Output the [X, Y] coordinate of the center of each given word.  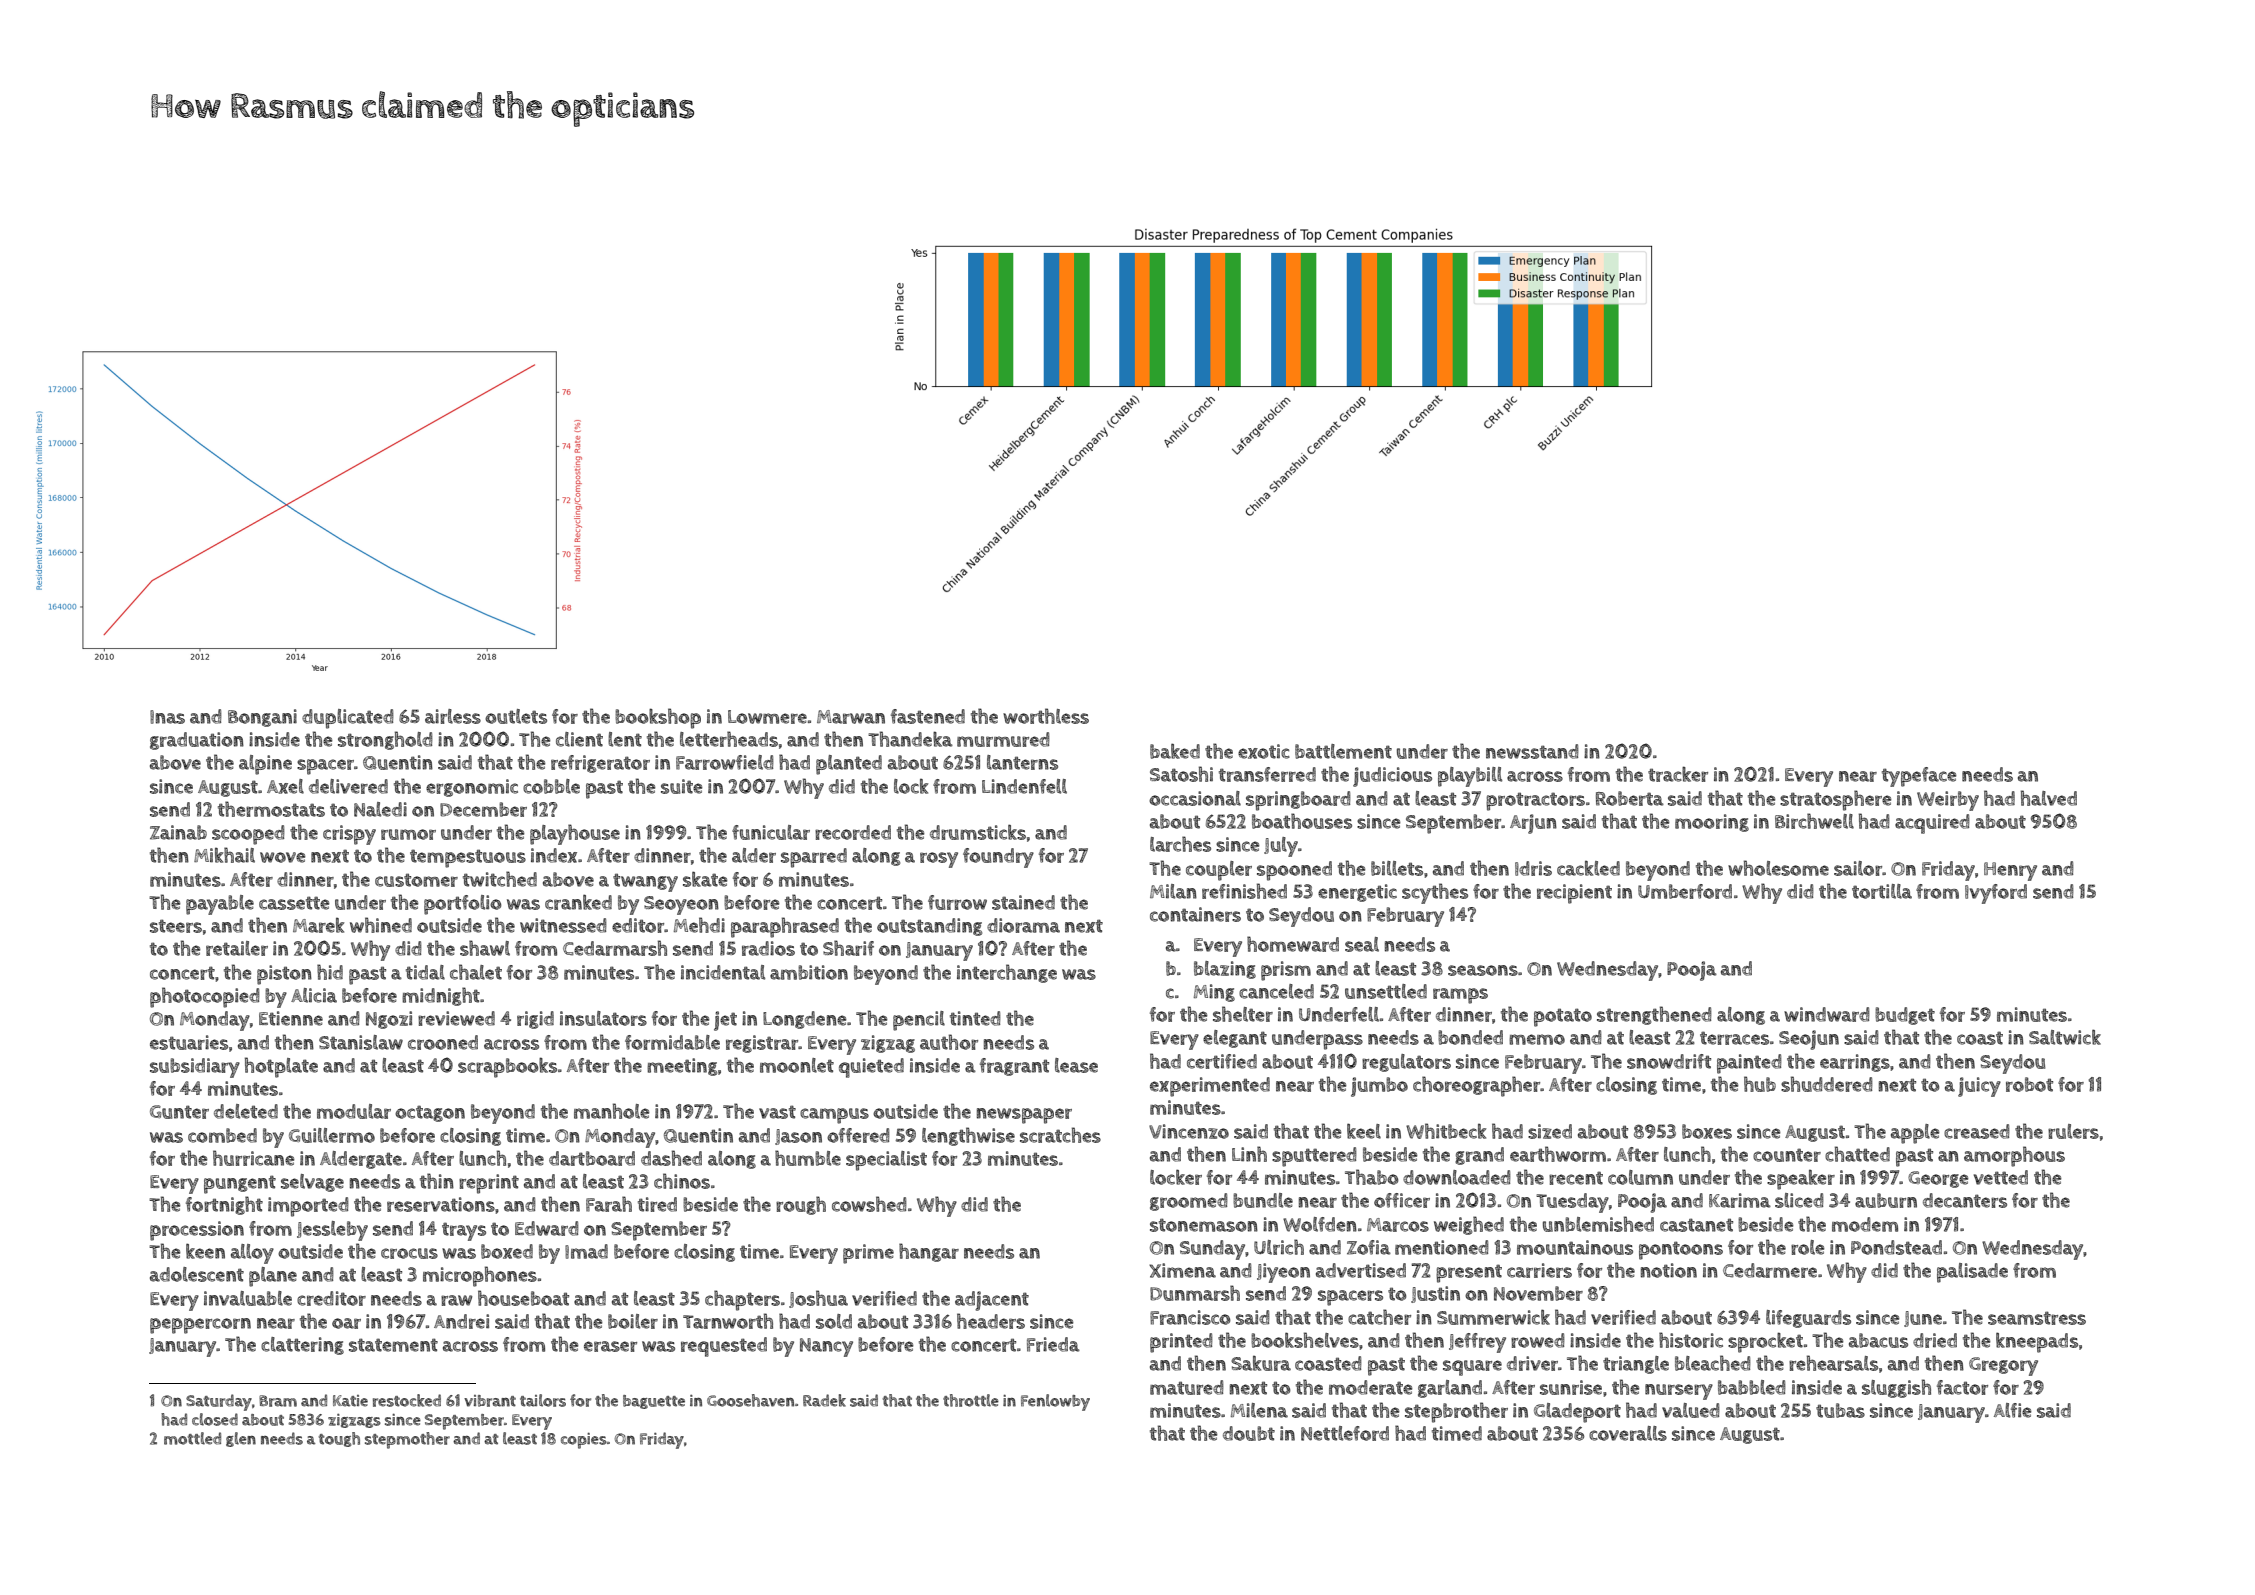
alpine [265, 765]
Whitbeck [1446, 1131]
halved [2049, 798]
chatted [1857, 1154]
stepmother [407, 1440]
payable [220, 905]
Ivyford [1996, 894]
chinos [682, 1181]
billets [1397, 868]
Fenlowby [1055, 1402]
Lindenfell [1024, 786]
